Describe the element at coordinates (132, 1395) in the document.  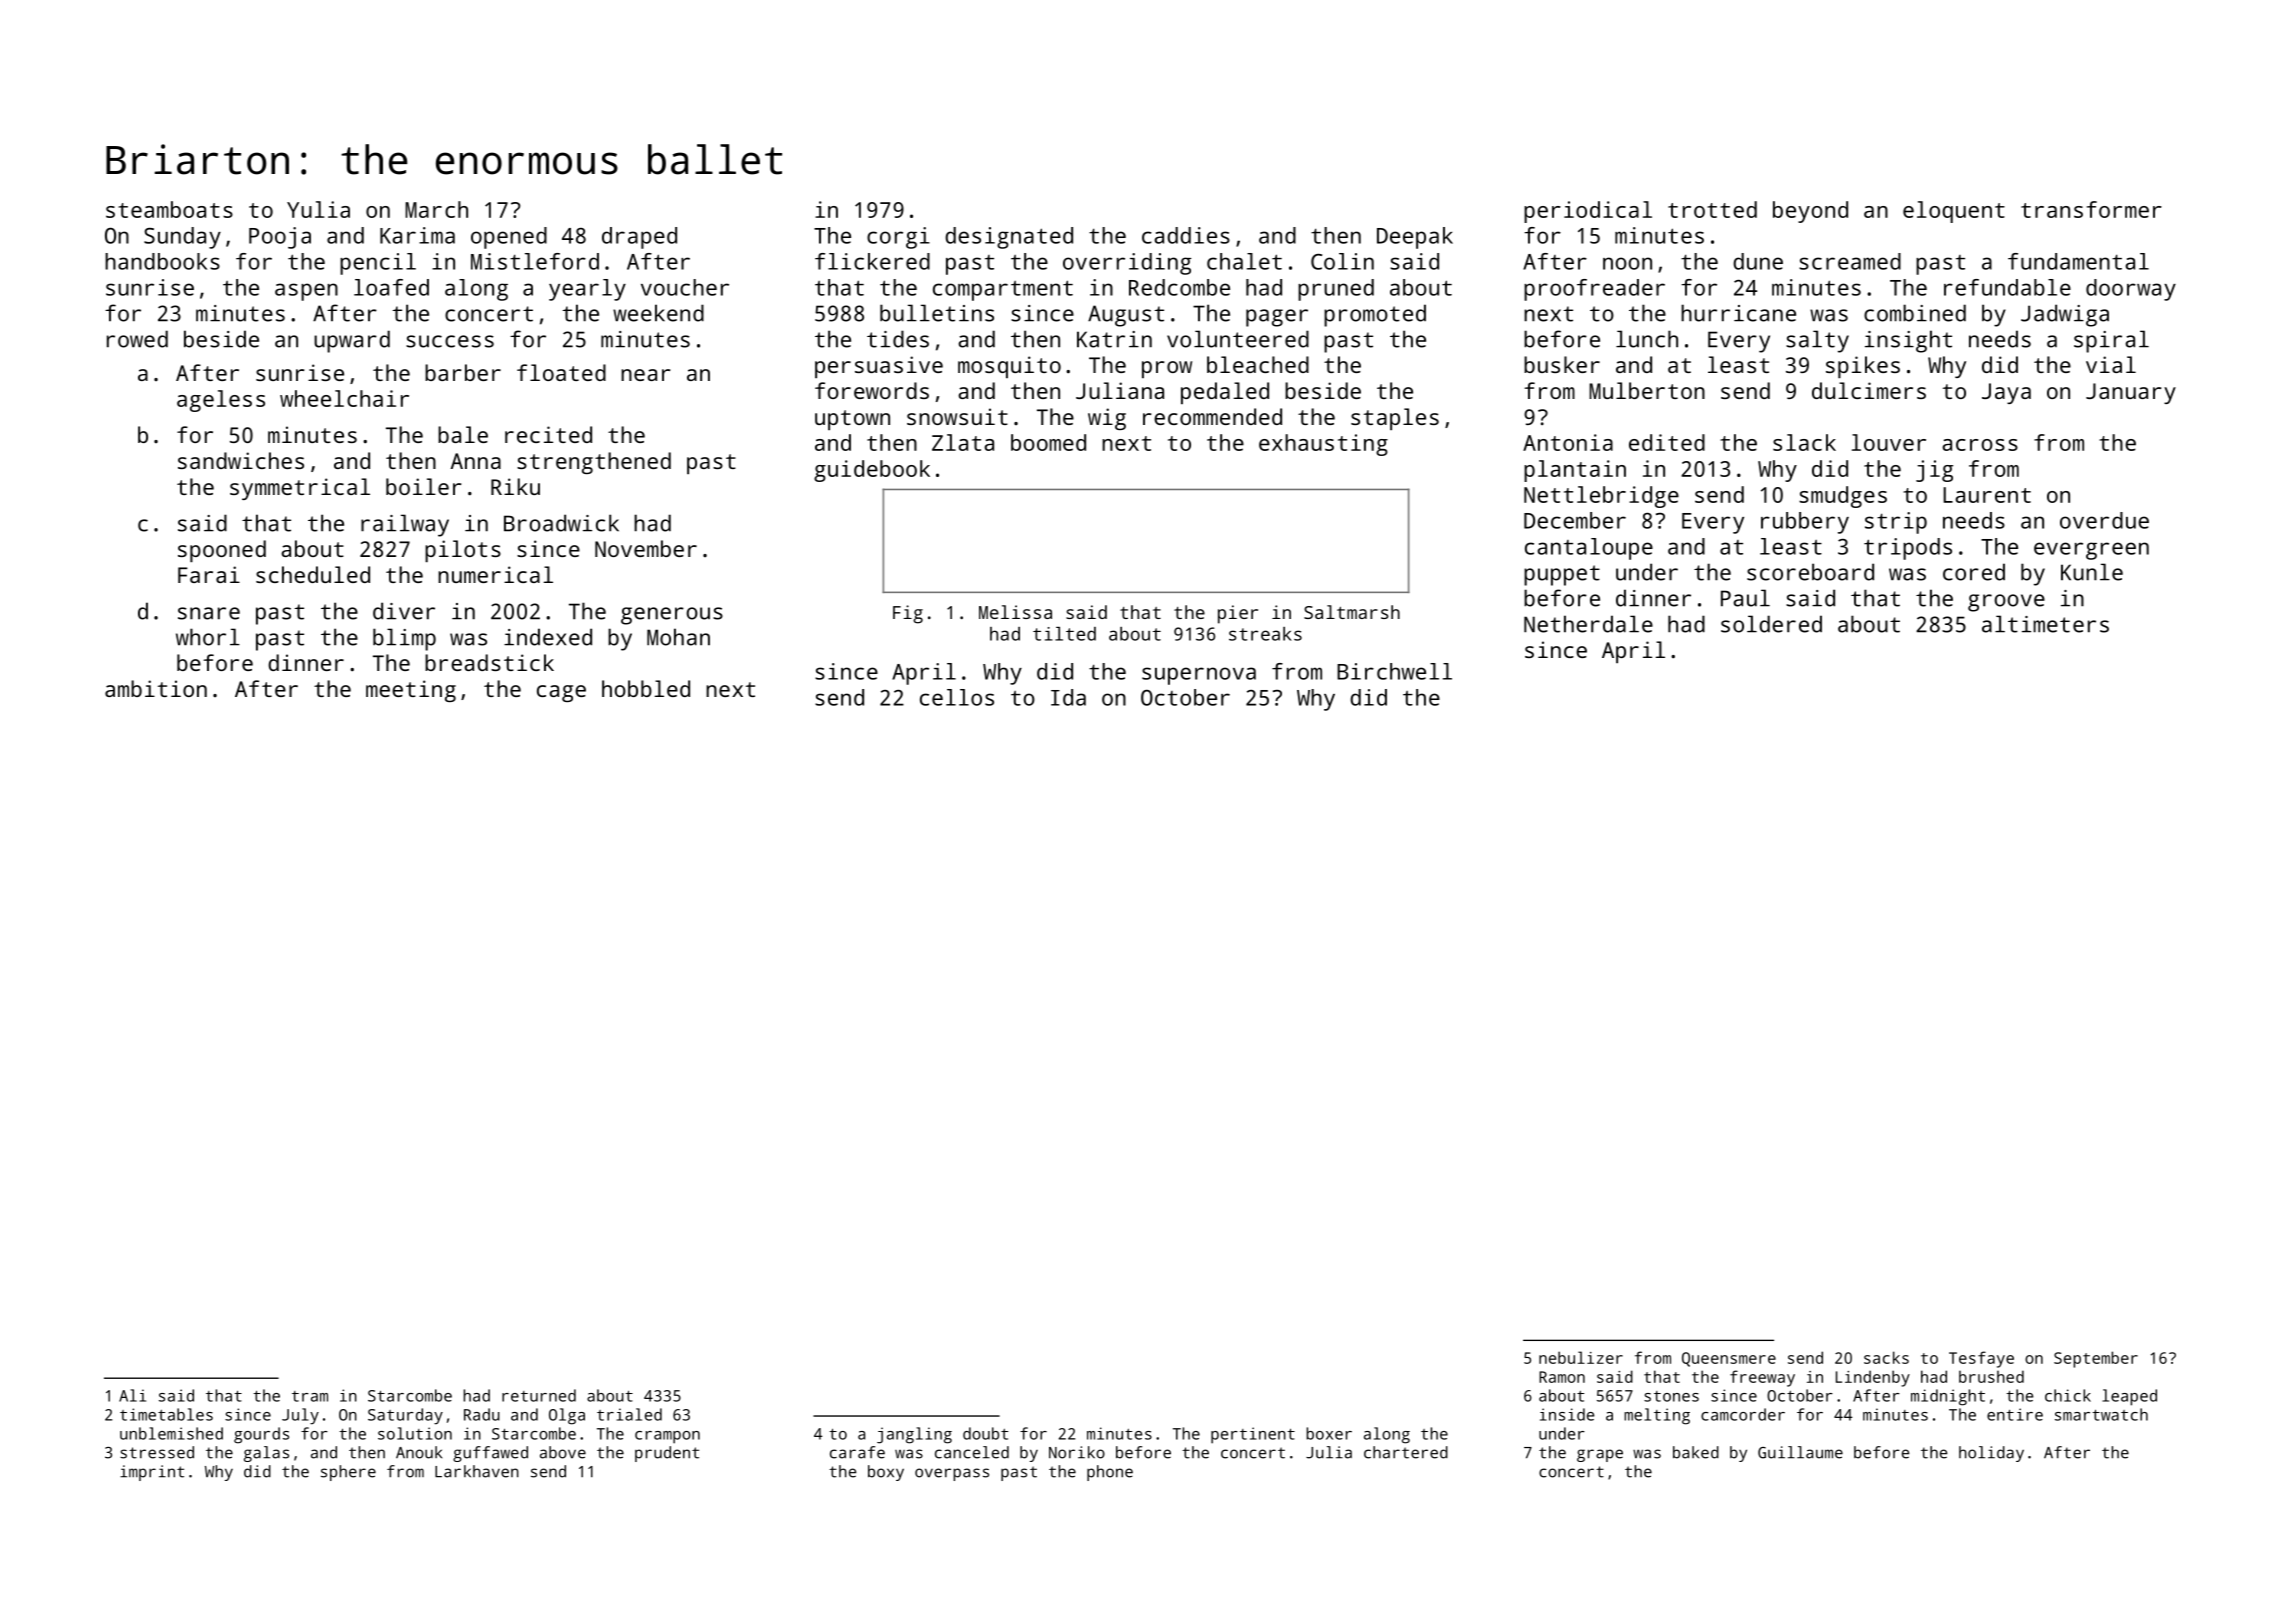
I see `Ali` at that location.
